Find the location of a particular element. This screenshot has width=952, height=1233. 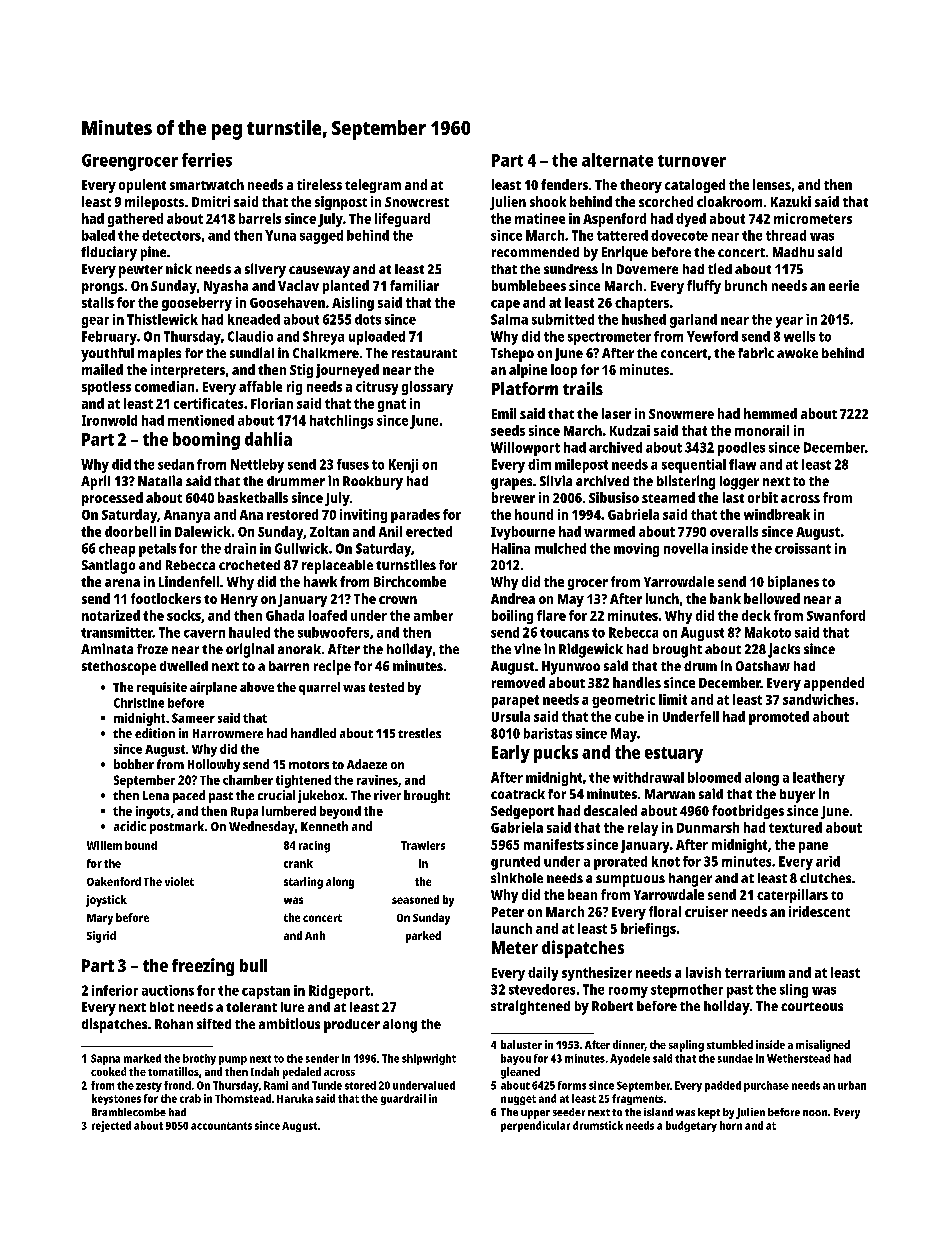

Halina is located at coordinates (511, 548).
